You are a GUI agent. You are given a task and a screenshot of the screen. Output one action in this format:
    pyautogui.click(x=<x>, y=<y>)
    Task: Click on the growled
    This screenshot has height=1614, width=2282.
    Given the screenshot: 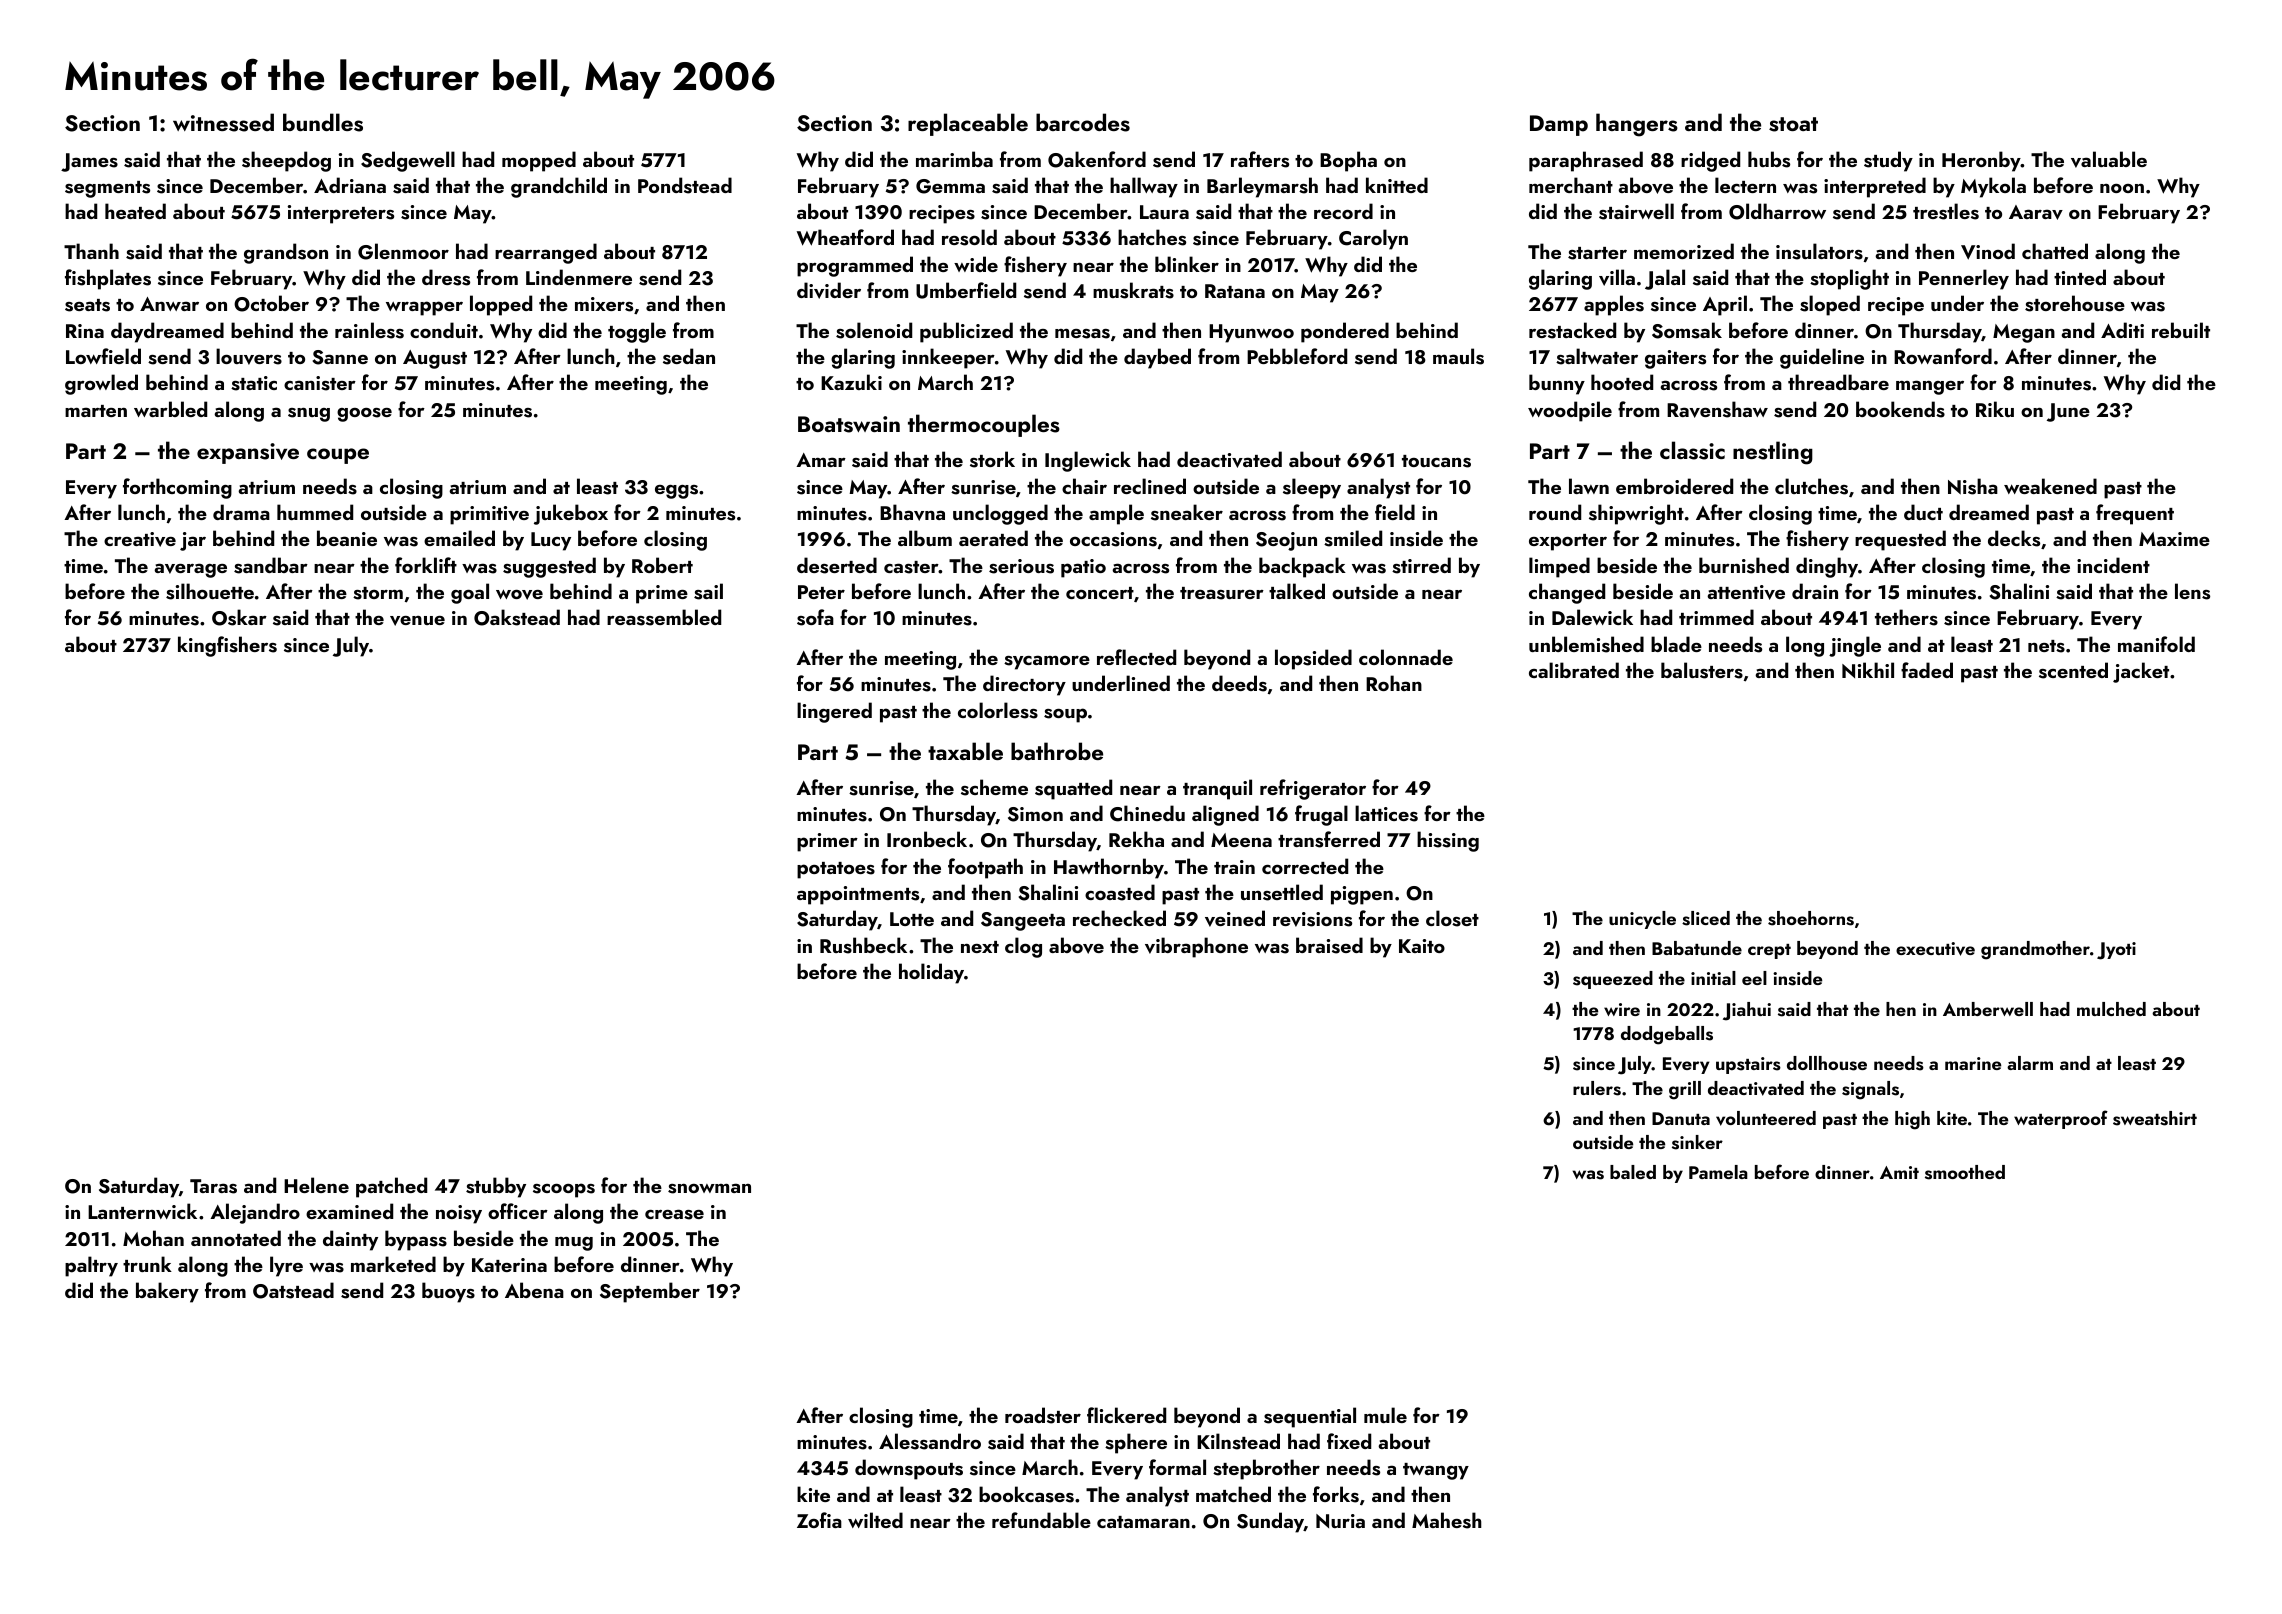 What is the action you would take?
    pyautogui.click(x=101, y=384)
